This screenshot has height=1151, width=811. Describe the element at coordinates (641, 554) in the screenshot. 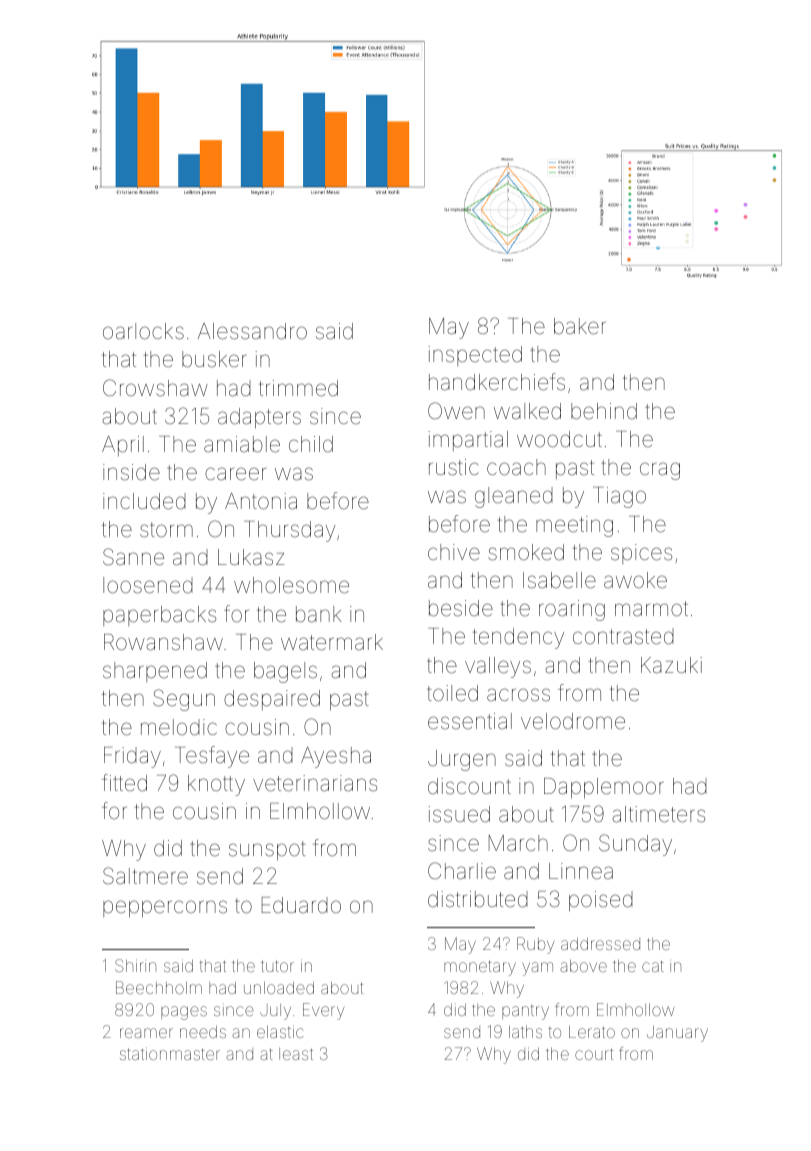

I see `spices` at that location.
